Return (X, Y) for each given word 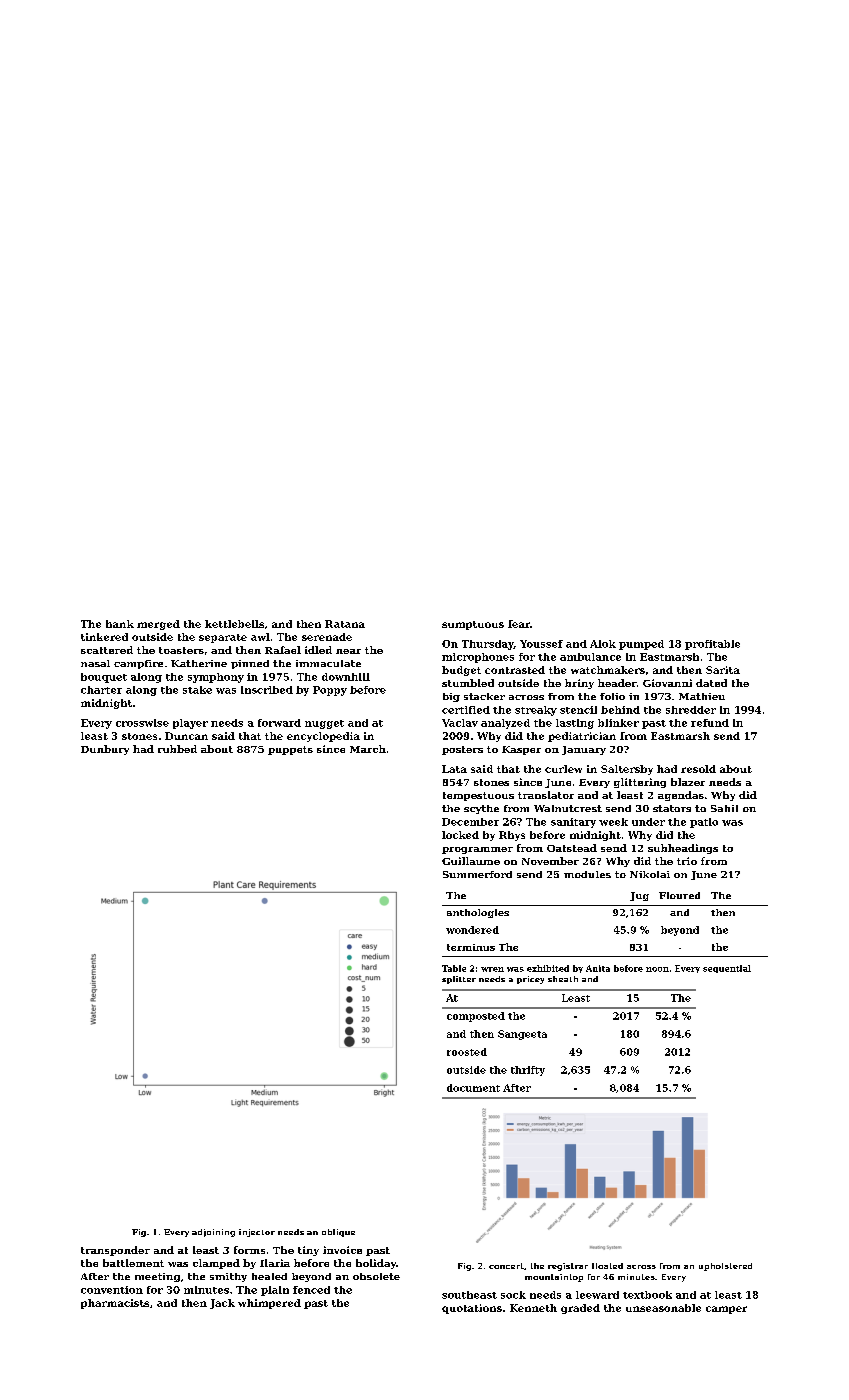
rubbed (177, 749)
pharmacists (115, 1304)
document (473, 1088)
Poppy (330, 691)
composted (476, 1017)
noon (657, 969)
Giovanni (667, 683)
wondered (472, 930)
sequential (727, 969)
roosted (467, 1052)
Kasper (521, 750)
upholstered (725, 1267)
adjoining (213, 1233)
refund (710, 723)
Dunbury (105, 750)
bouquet (104, 678)
